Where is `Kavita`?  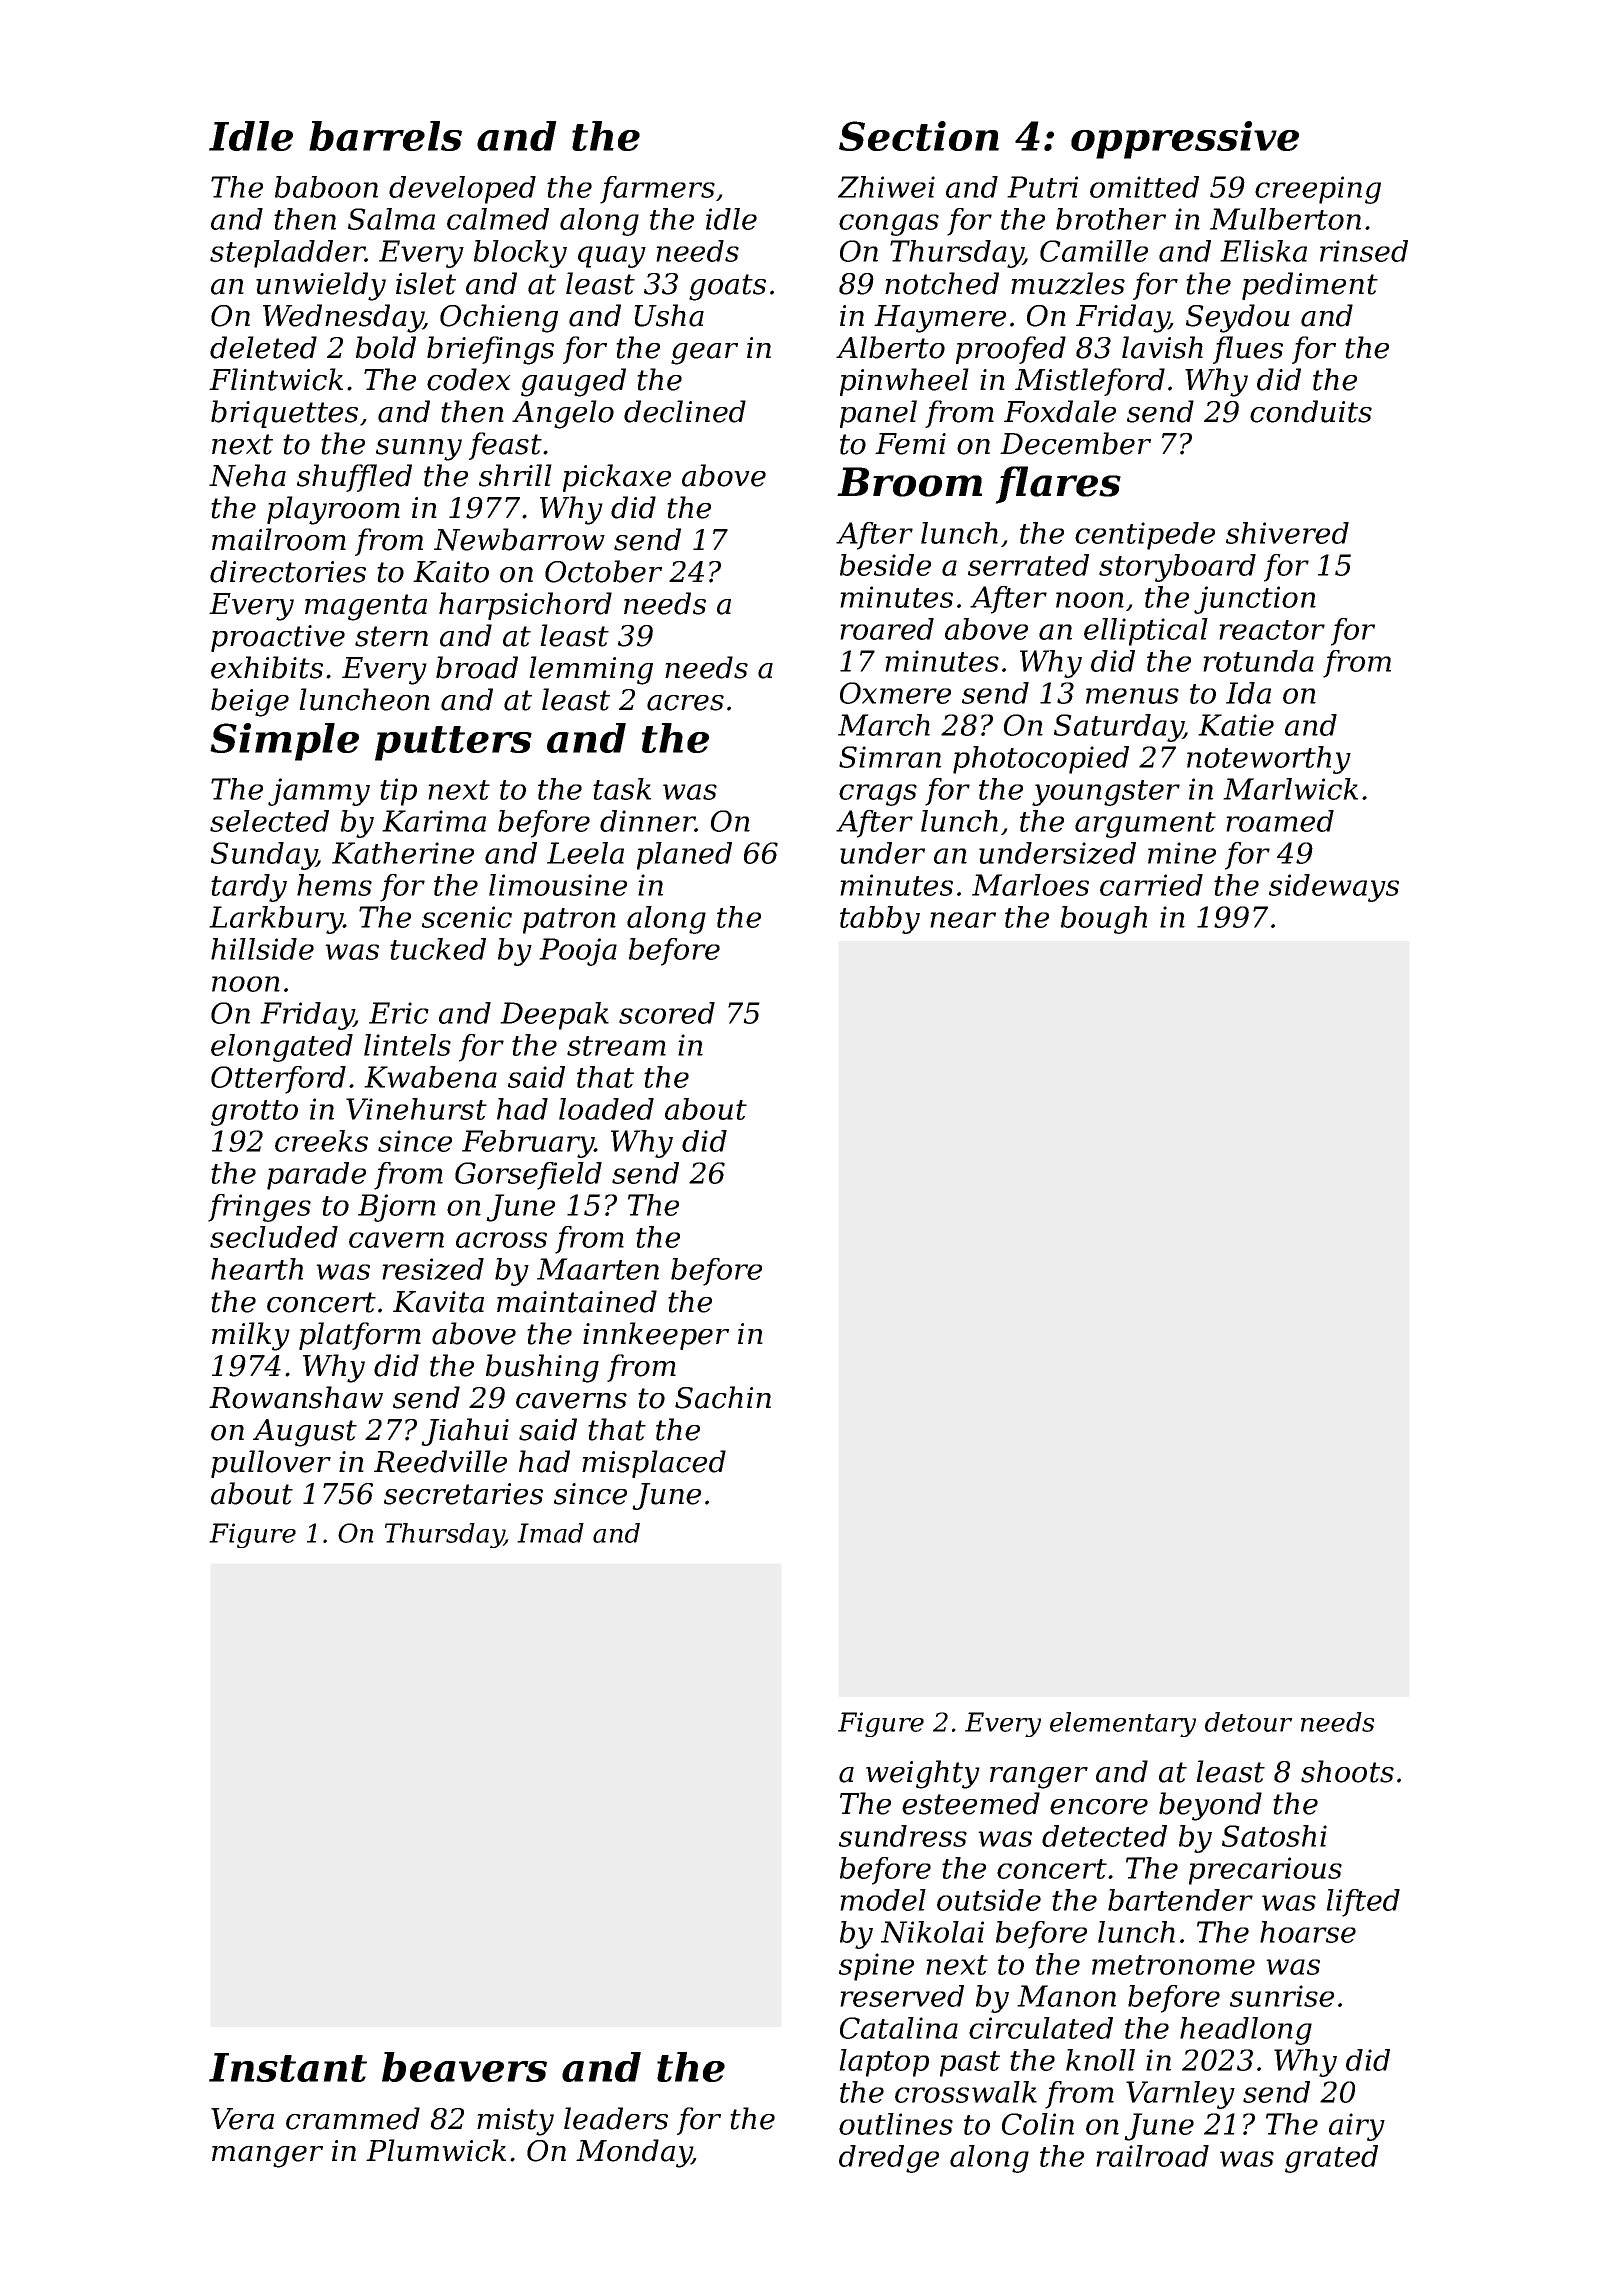
Kavita is located at coordinates (438, 1302).
